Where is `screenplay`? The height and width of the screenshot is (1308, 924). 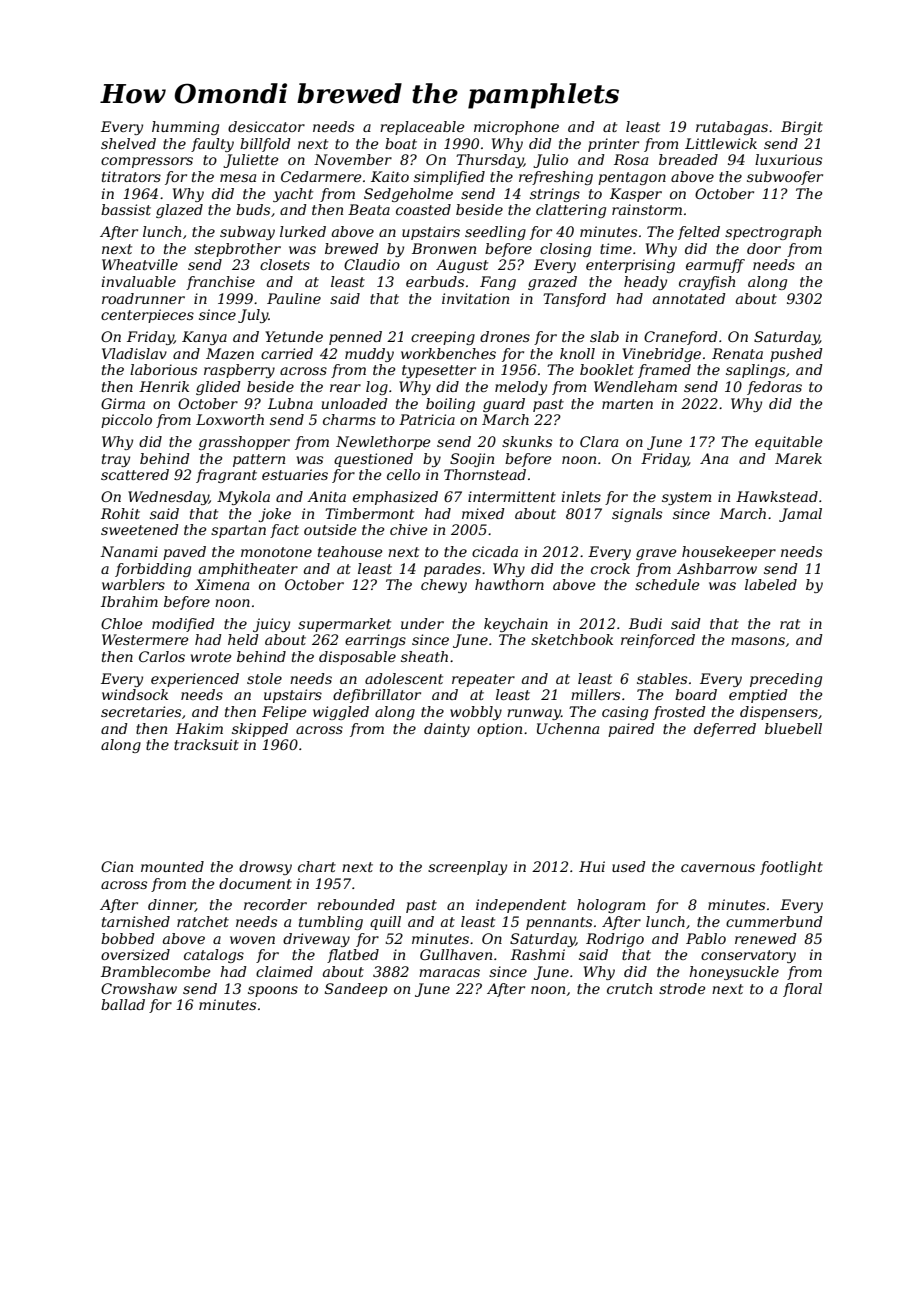 screenplay is located at coordinates (467, 868).
